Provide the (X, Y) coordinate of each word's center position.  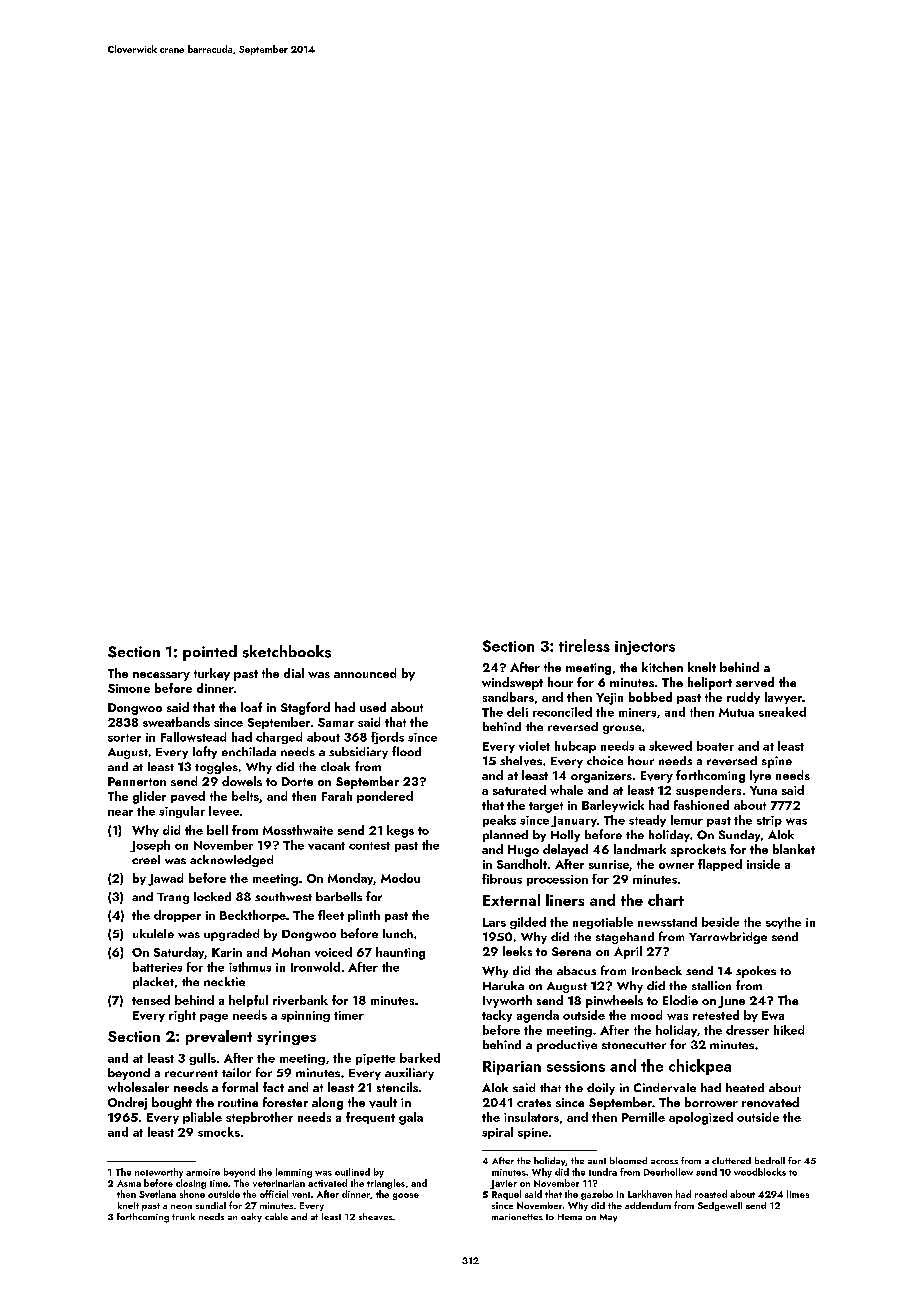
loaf (251, 707)
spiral (497, 1133)
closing (191, 1184)
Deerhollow (668, 1172)
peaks (499, 821)
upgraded (231, 935)
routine (238, 1102)
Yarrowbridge (728, 938)
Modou (400, 878)
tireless (584, 645)
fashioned (701, 805)
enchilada (249, 751)
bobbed (650, 697)
